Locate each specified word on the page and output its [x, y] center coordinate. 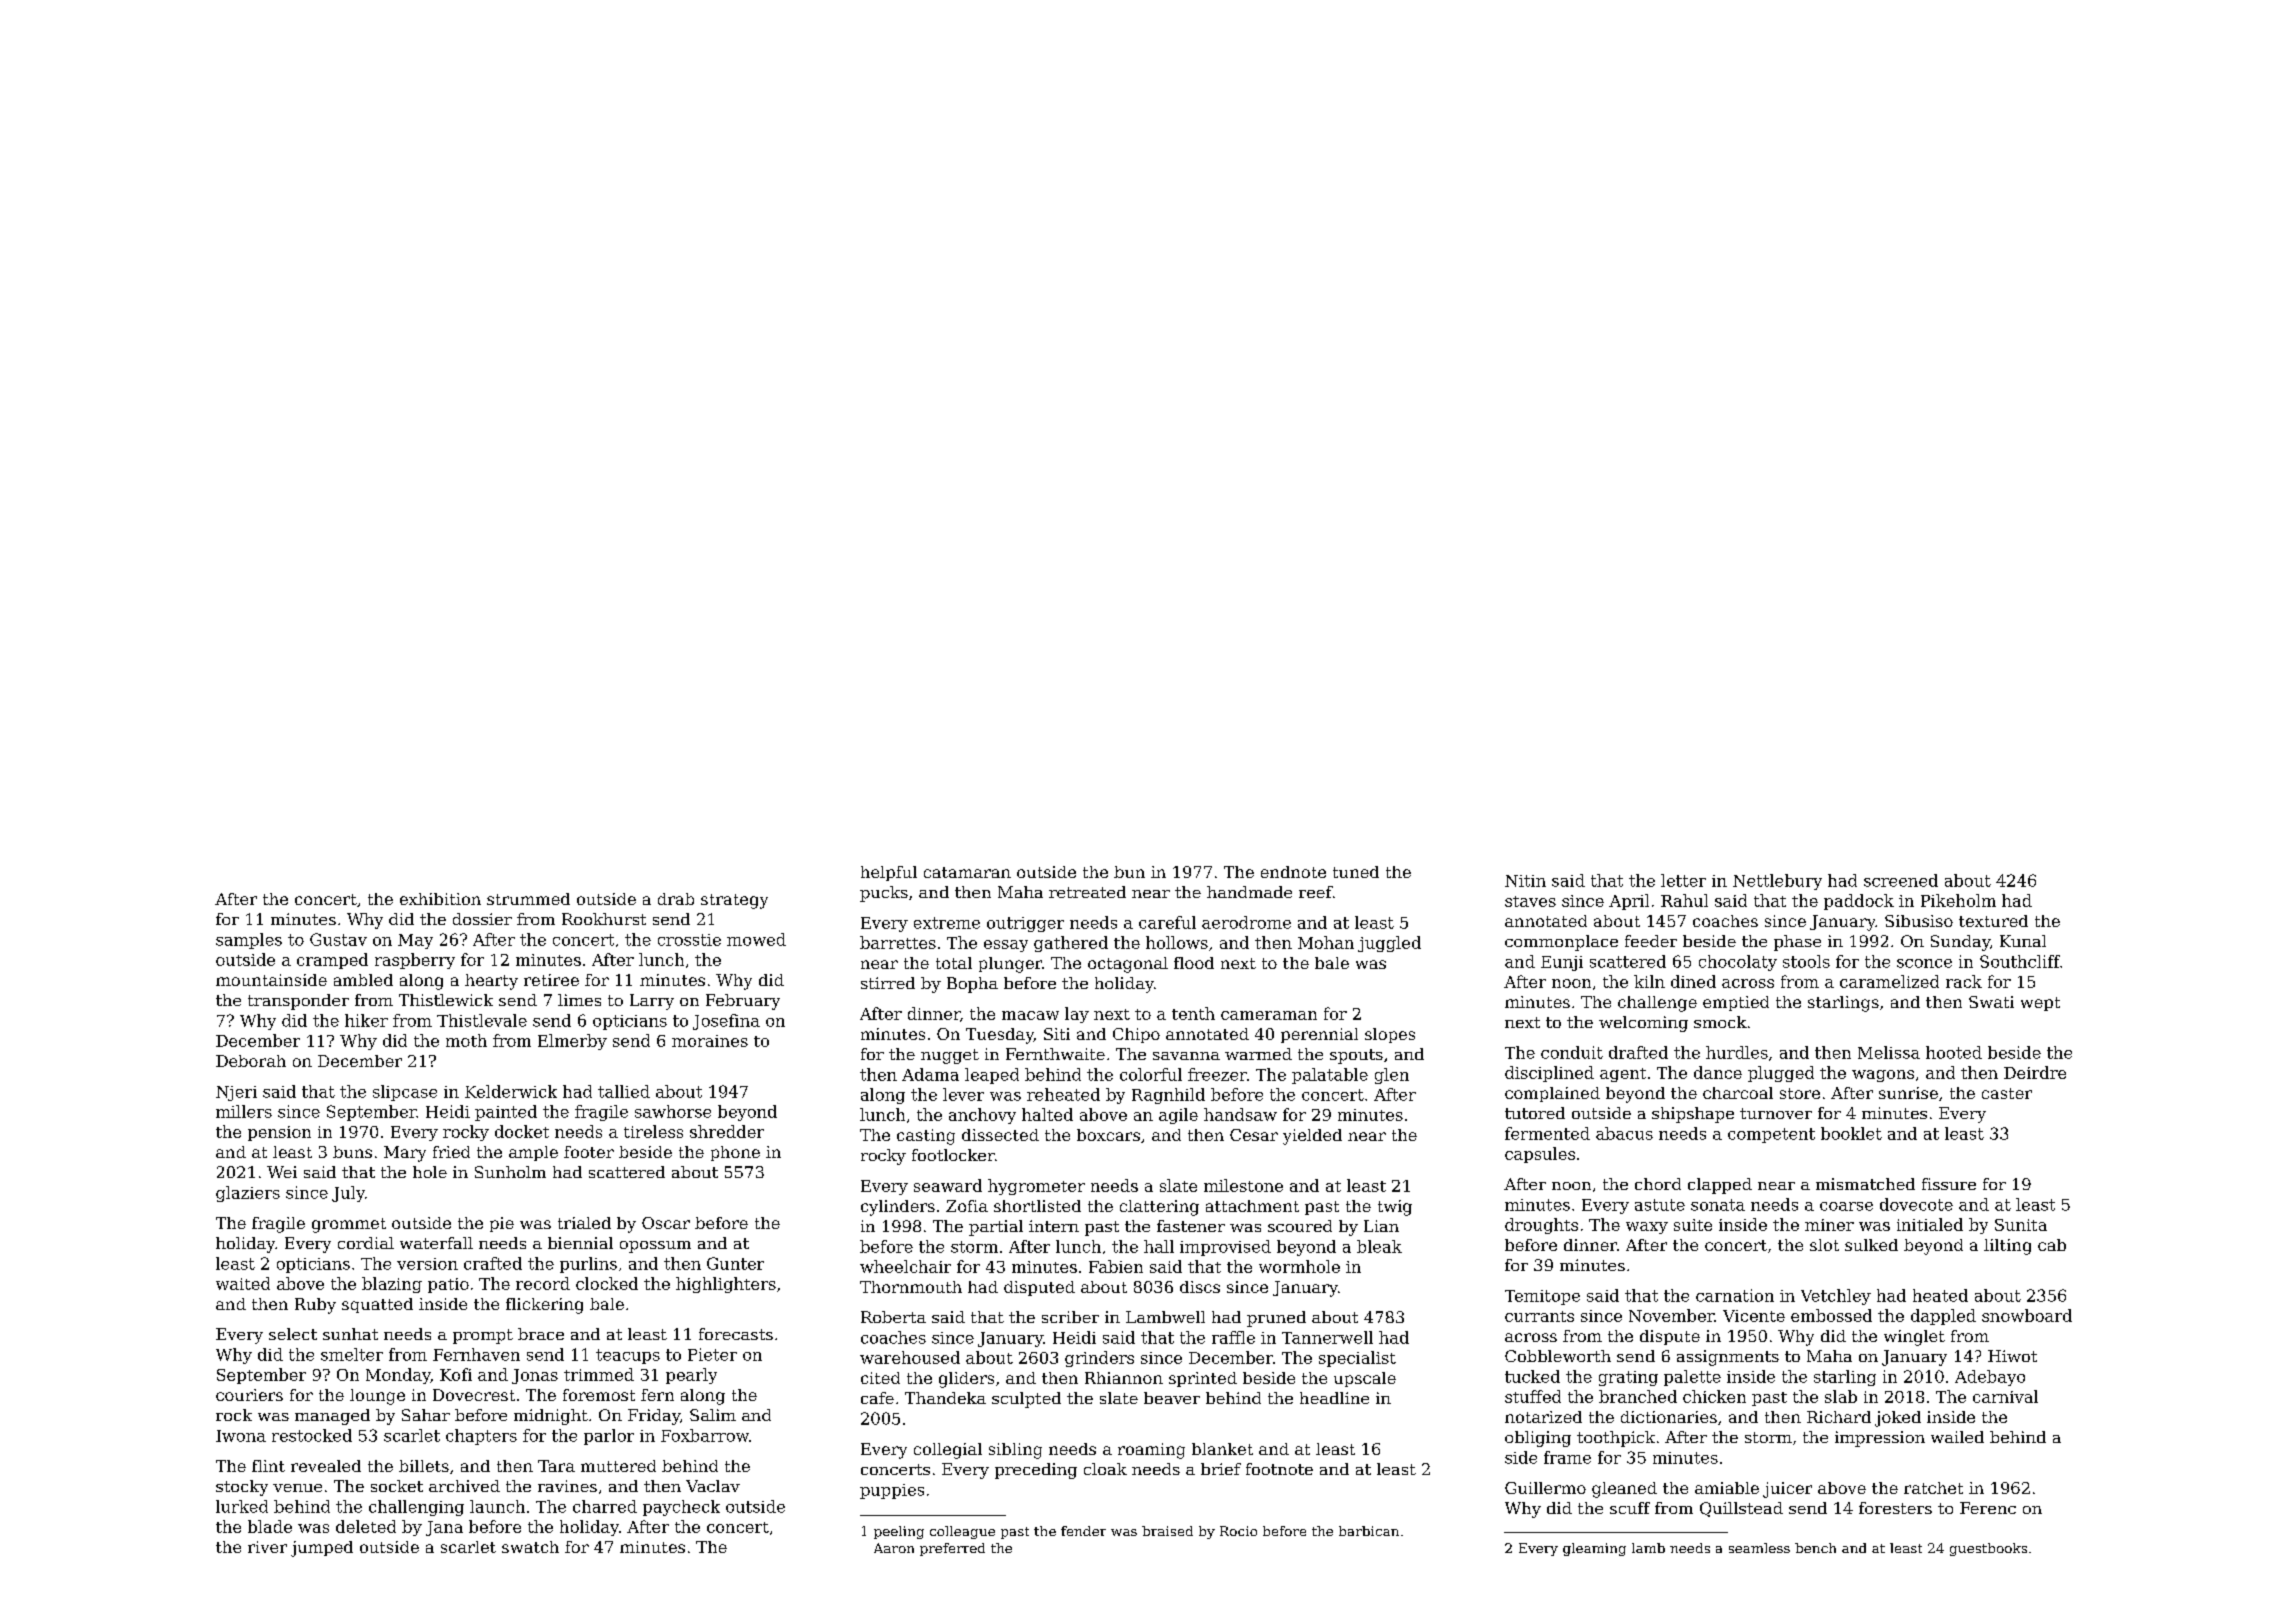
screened [1901, 880]
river [267, 1547]
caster [2007, 1093]
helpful [889, 873]
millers [244, 1111]
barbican [1369, 1531]
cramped [332, 961]
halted [1047, 1114]
